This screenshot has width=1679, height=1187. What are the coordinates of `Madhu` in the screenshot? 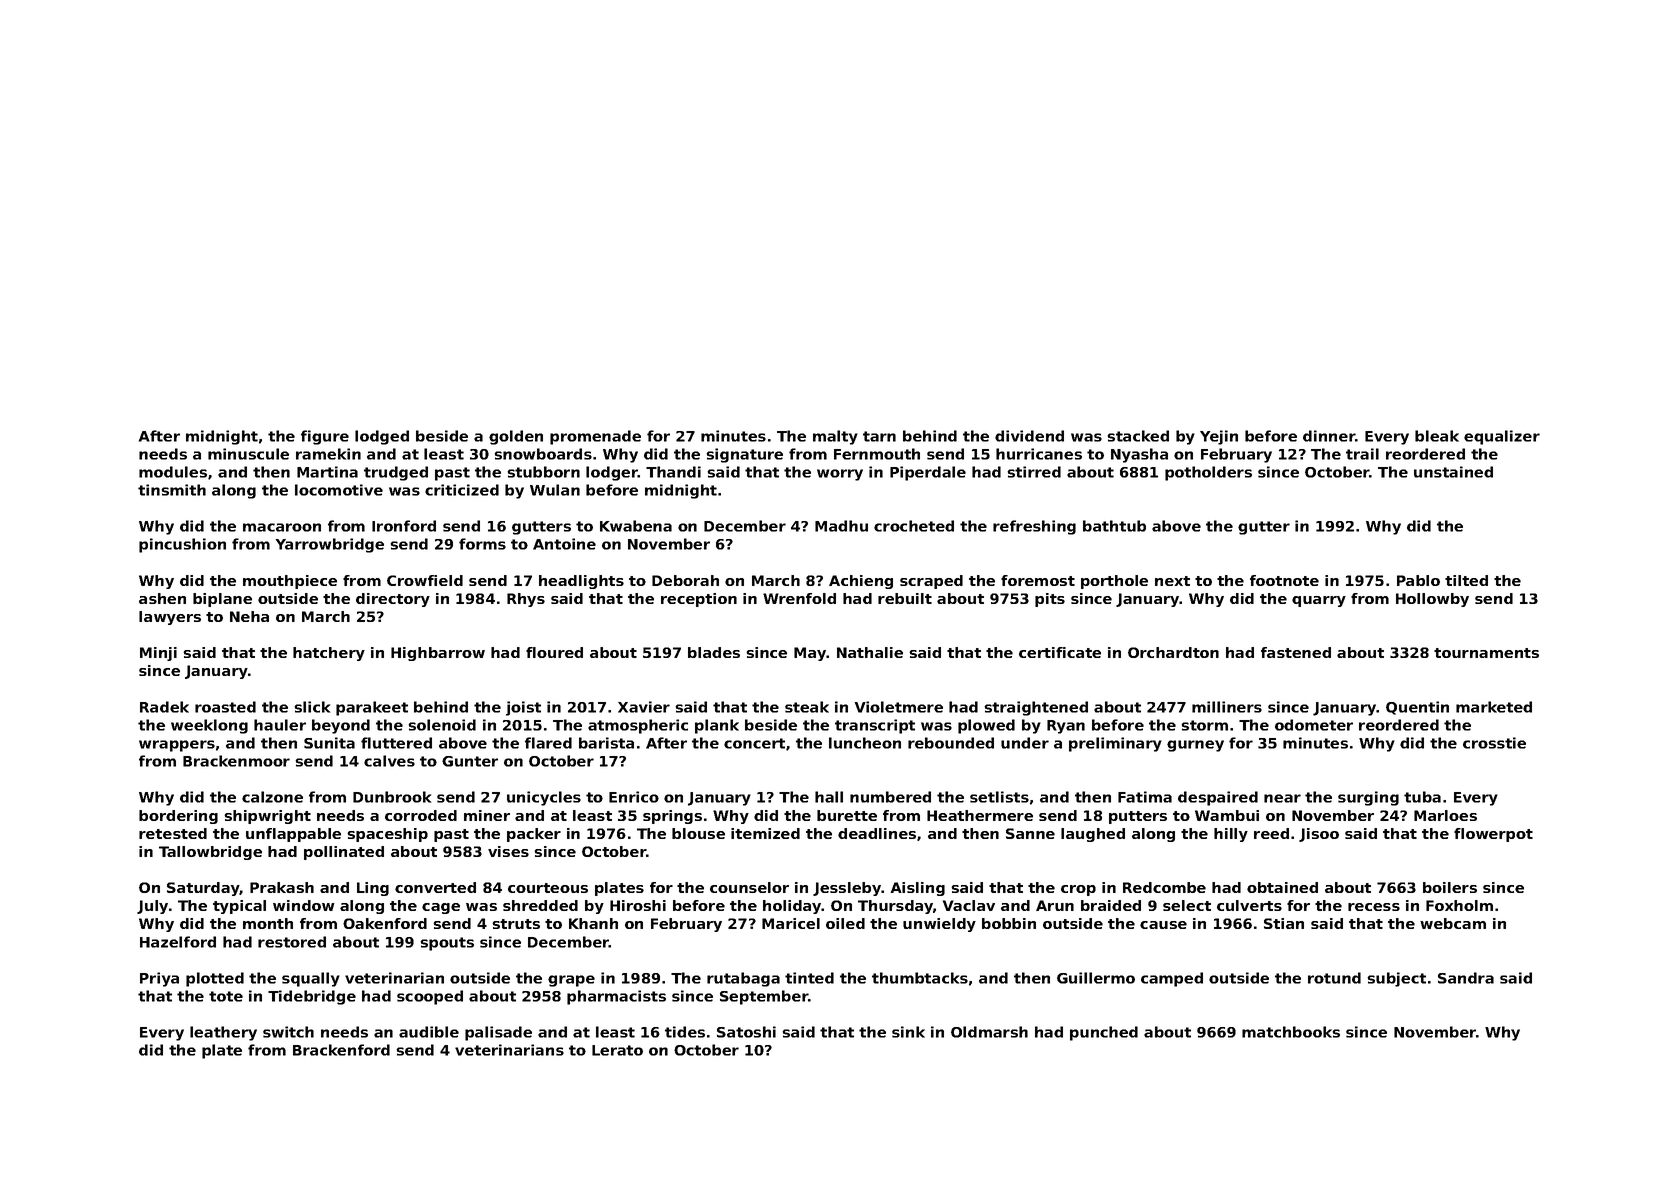 It's located at (841, 526).
